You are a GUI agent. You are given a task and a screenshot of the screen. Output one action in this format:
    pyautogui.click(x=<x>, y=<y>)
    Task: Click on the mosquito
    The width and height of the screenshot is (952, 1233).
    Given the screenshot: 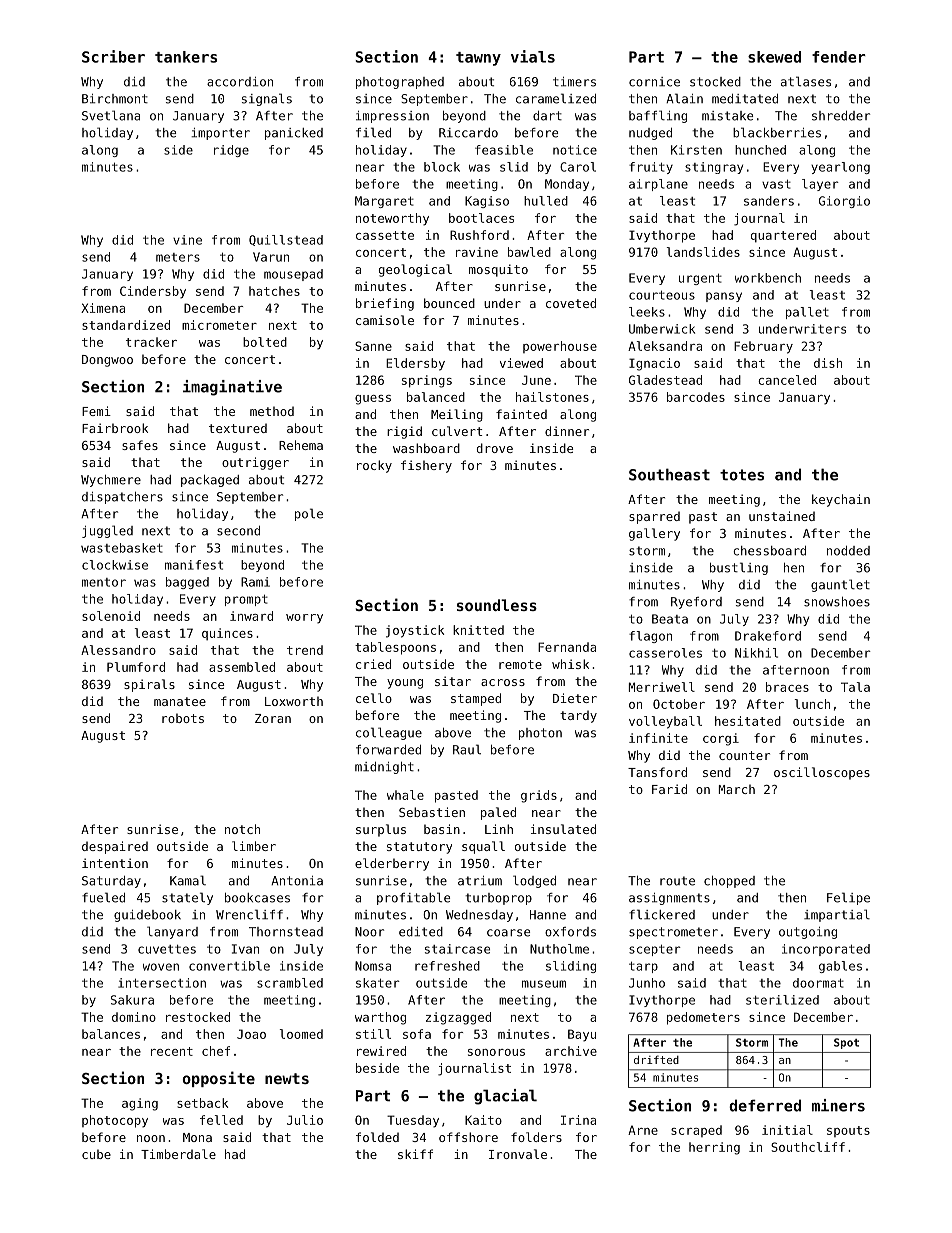 What is the action you would take?
    pyautogui.click(x=498, y=270)
